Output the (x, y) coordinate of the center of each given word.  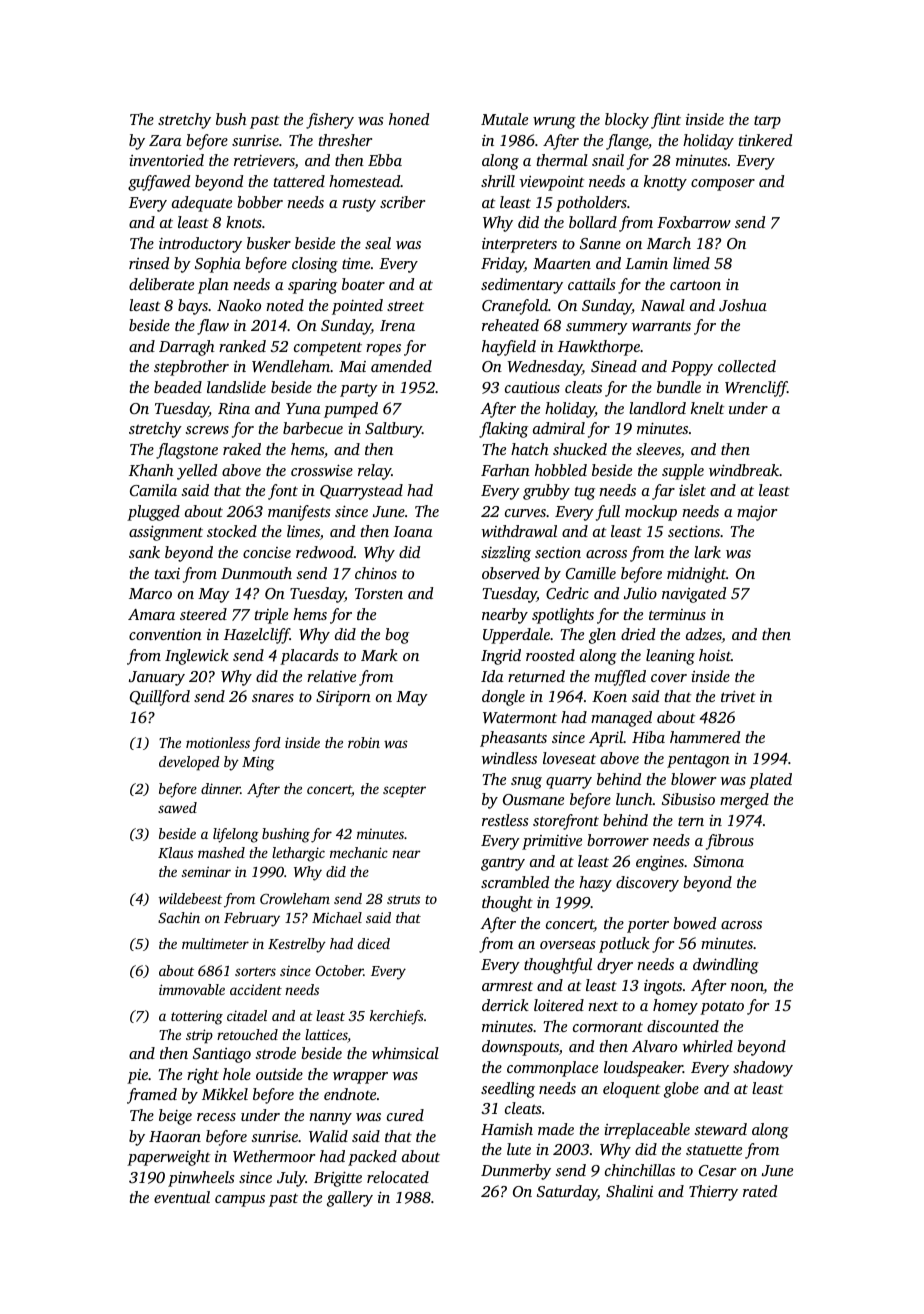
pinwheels (201, 1179)
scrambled (515, 882)
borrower (618, 840)
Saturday (567, 1193)
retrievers (264, 162)
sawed (177, 807)
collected (747, 366)
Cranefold (515, 307)
